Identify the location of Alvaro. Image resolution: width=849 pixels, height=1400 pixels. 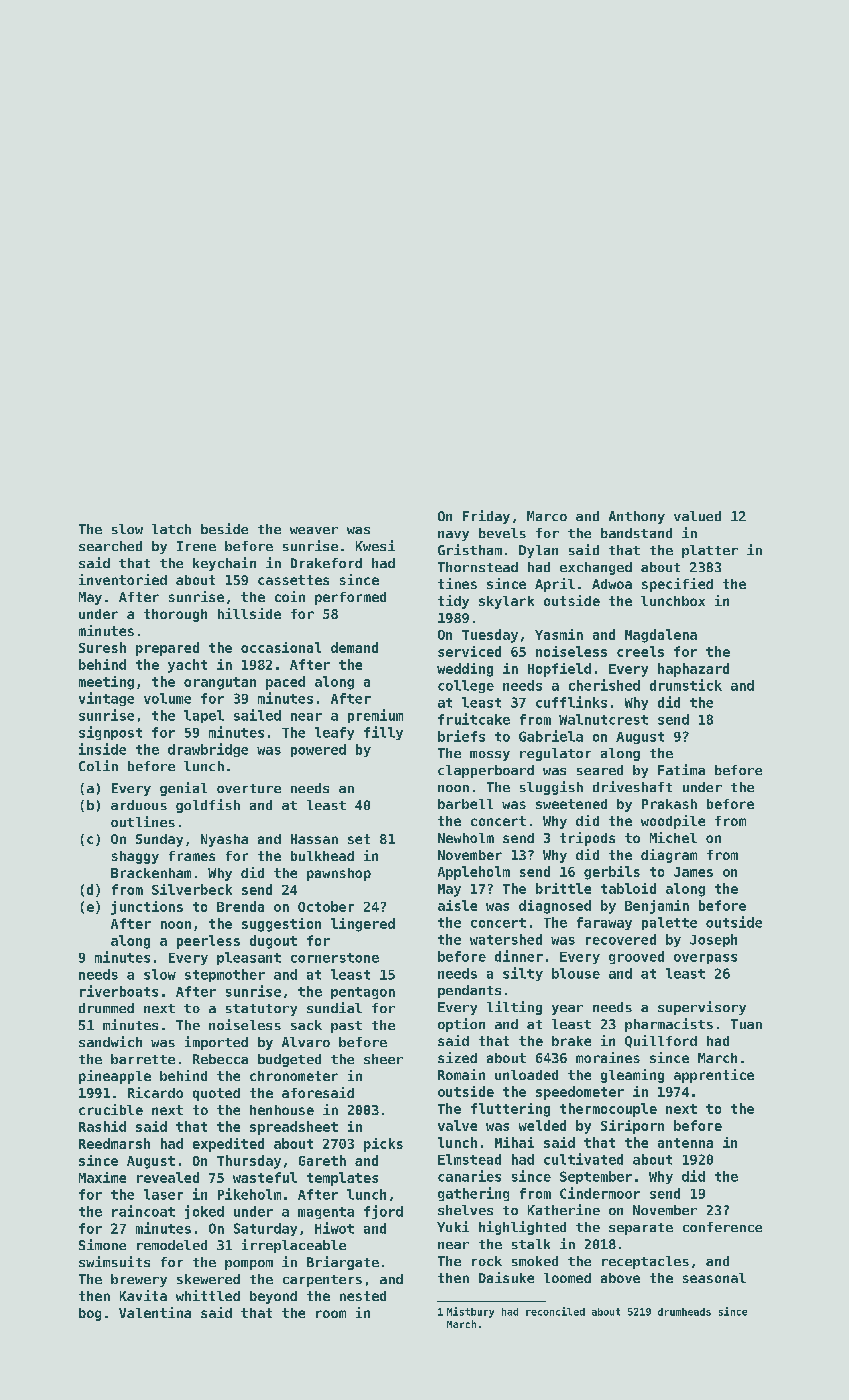
(306, 1042).
